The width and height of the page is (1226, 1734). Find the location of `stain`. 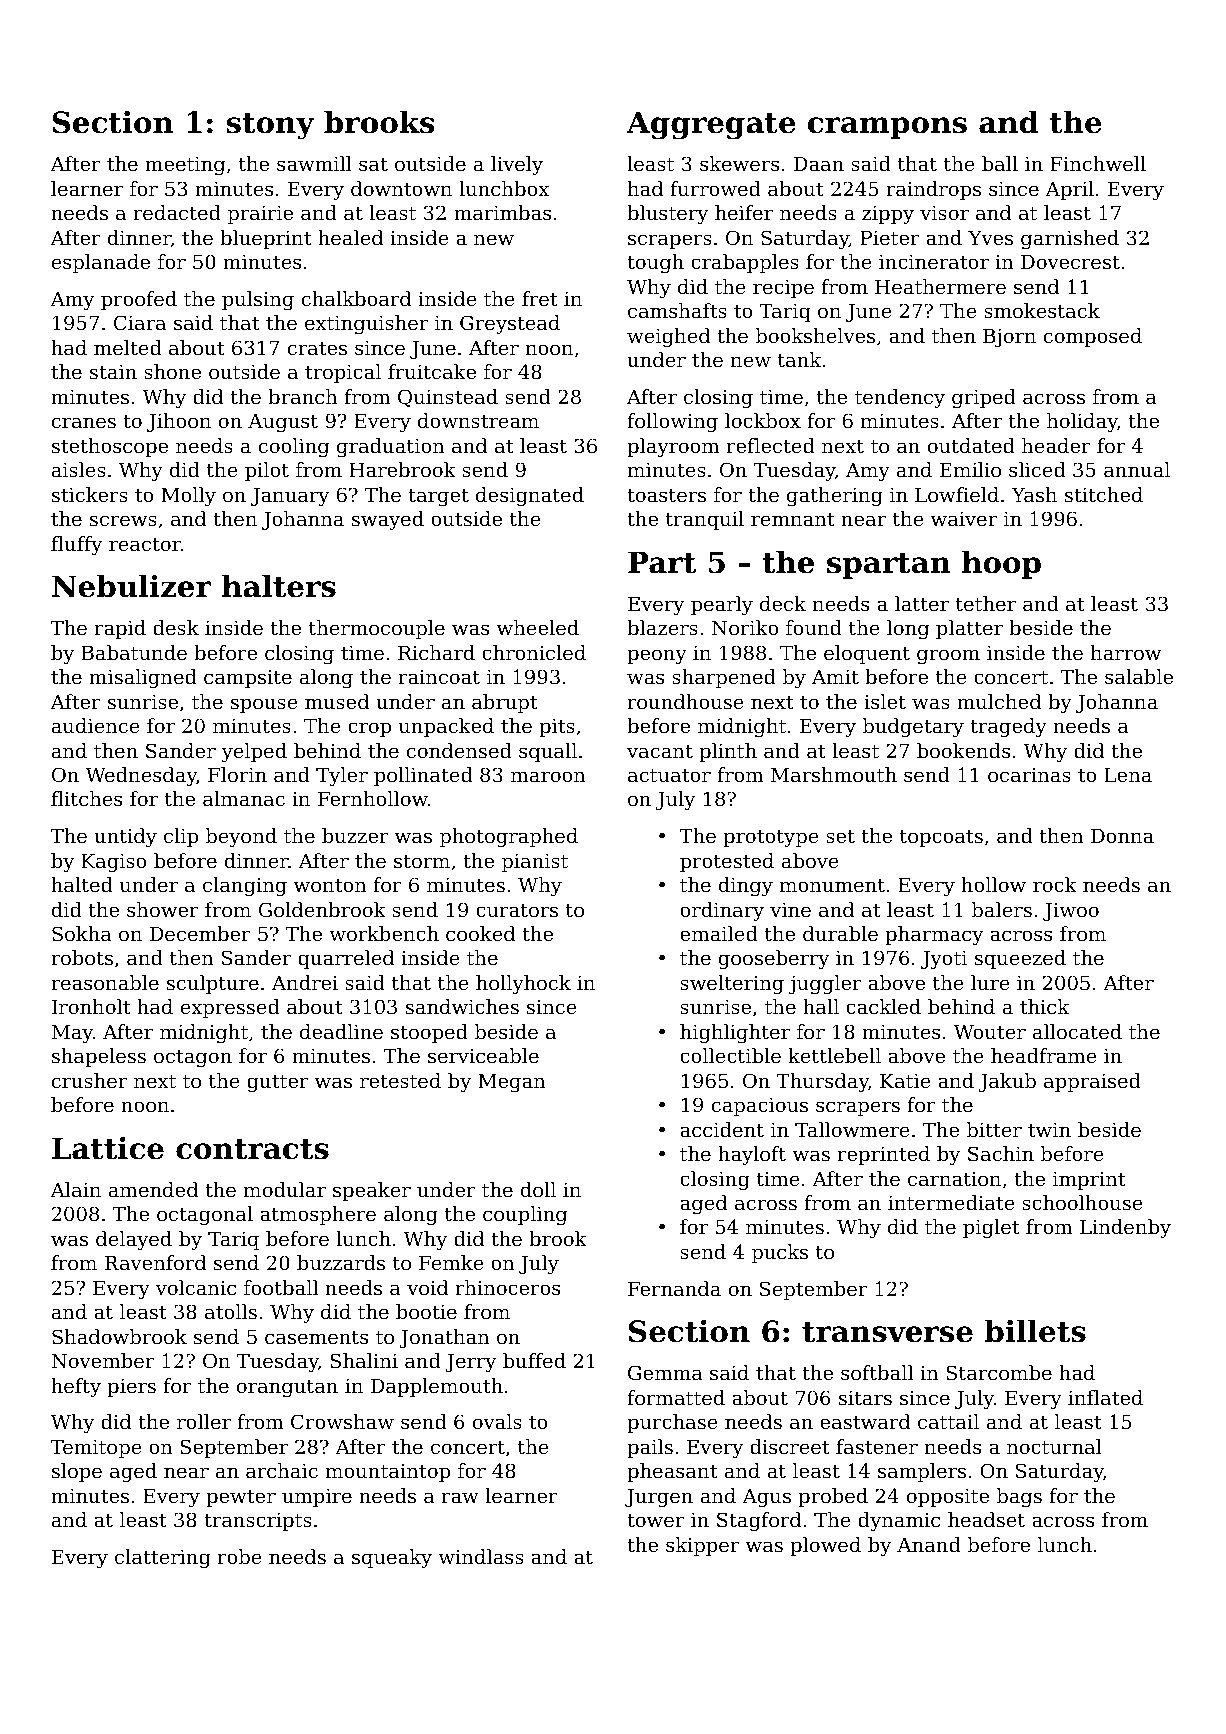

stain is located at coordinates (113, 372).
